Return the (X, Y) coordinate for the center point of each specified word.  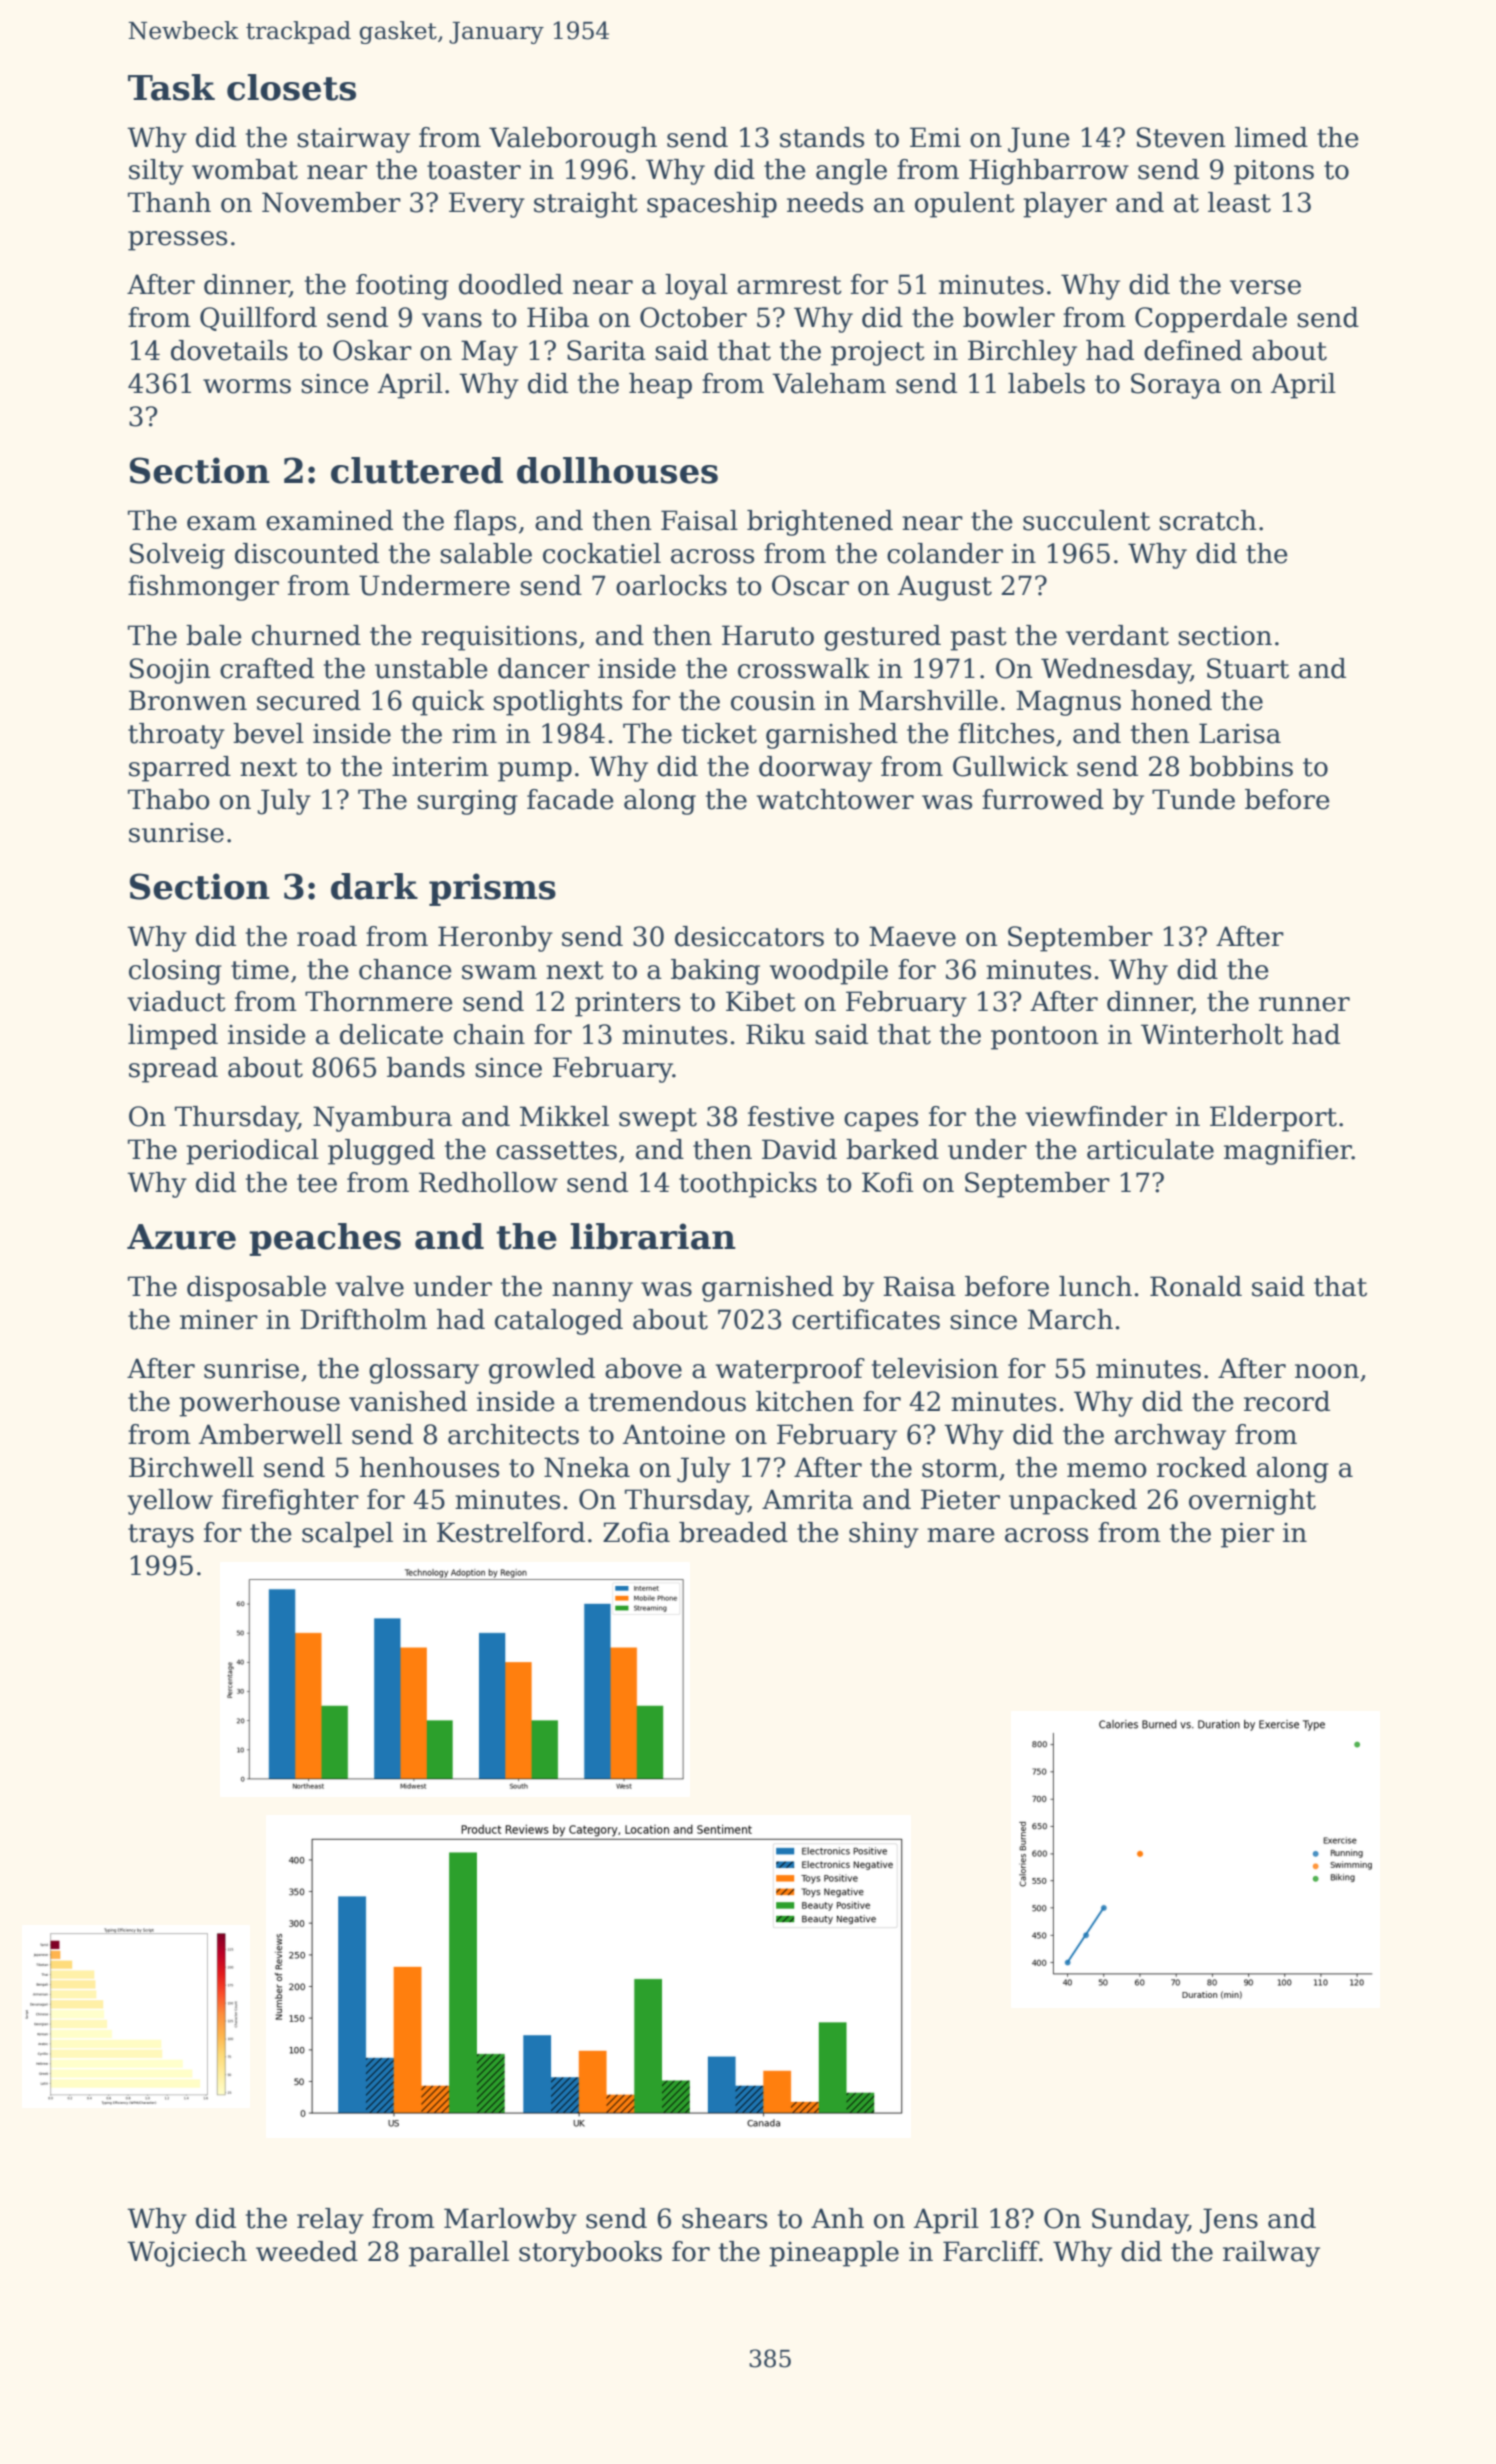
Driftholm (363, 1319)
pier (1247, 1535)
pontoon (1045, 1038)
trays (161, 1536)
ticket (719, 733)
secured (309, 700)
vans (452, 320)
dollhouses (617, 470)
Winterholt (1212, 1034)
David (799, 1149)
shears (724, 2218)
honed (1171, 700)
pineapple (834, 2254)
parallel (459, 2254)
